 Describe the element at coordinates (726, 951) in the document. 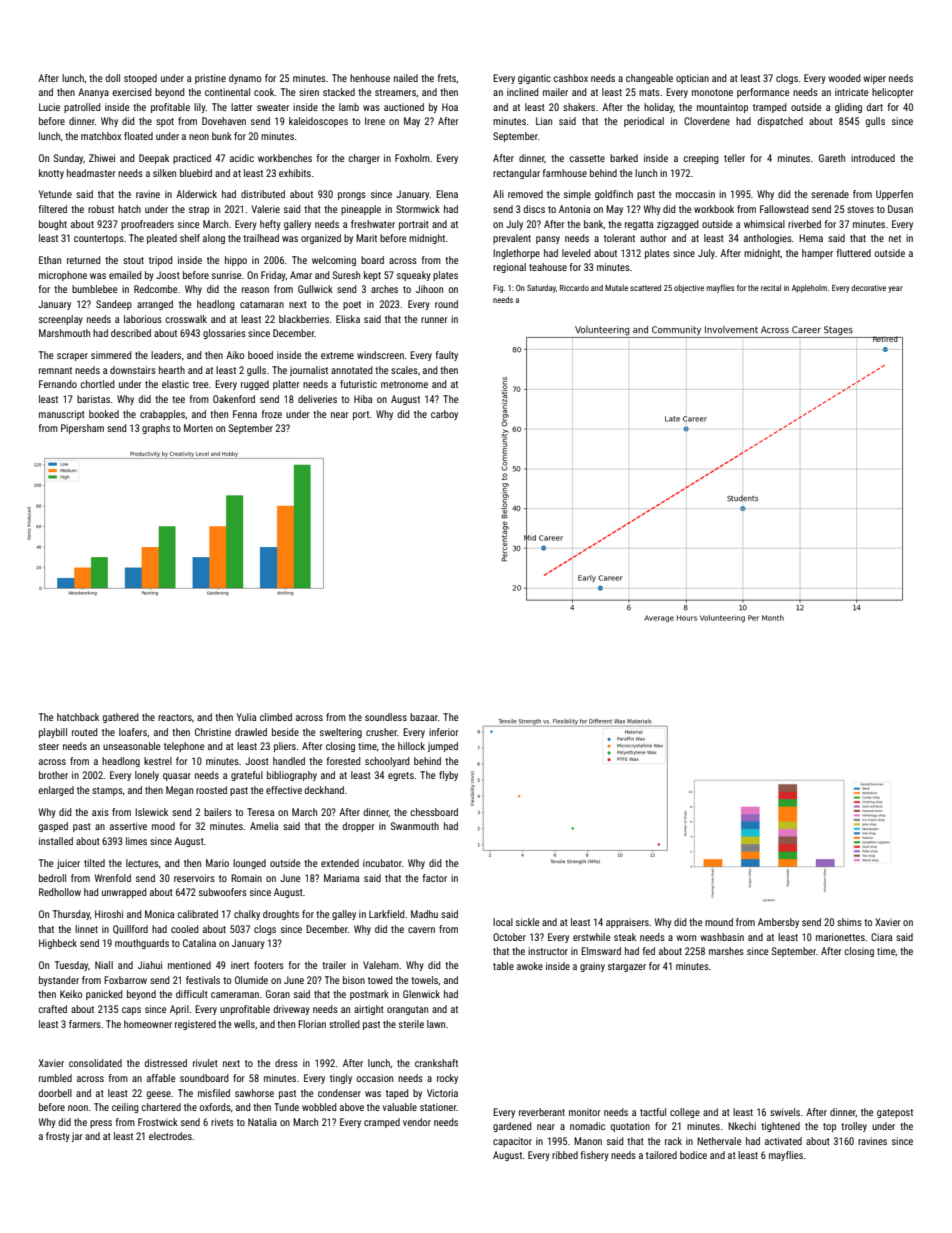

I see `marshes` at that location.
